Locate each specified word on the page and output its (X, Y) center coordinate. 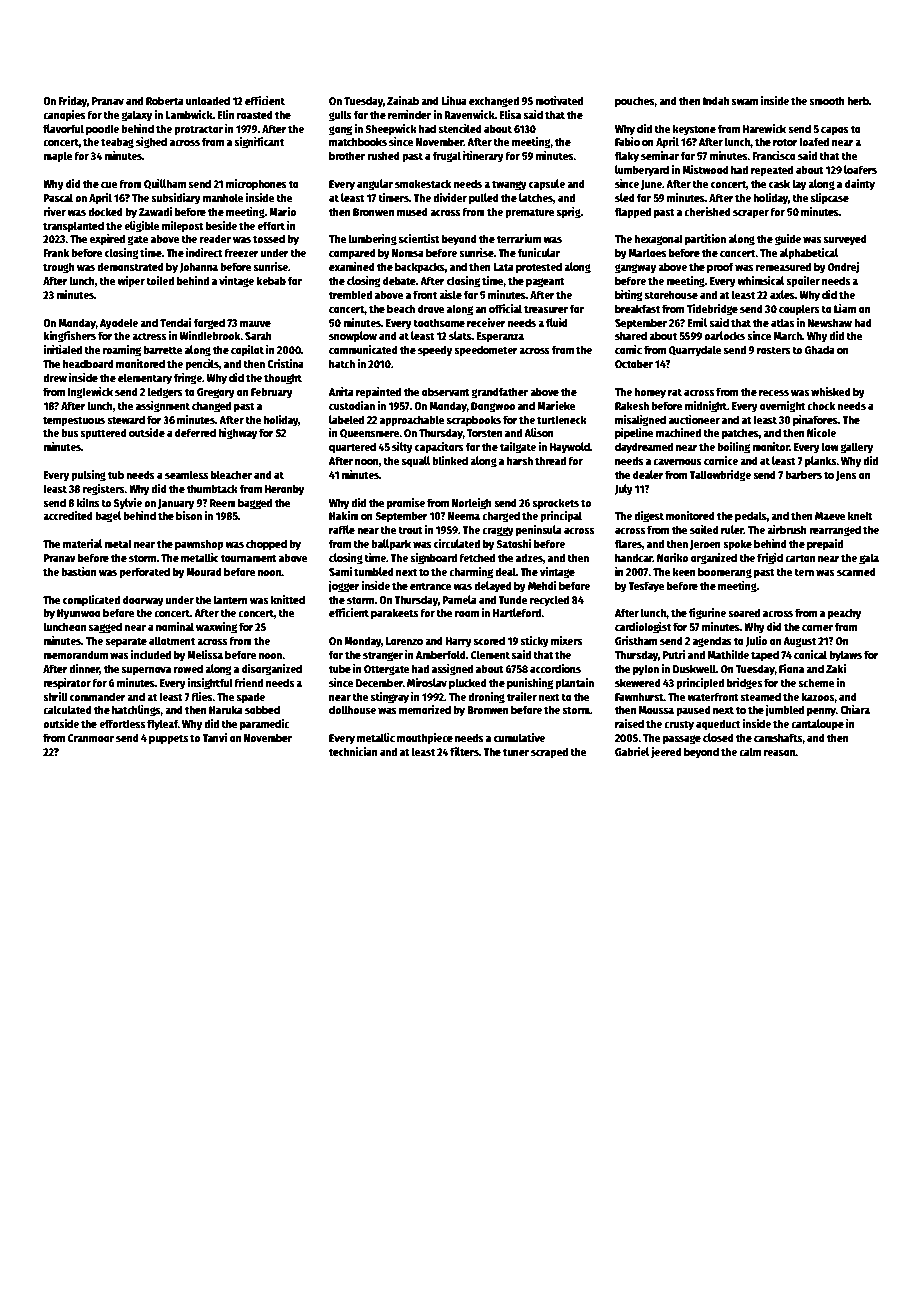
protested (539, 268)
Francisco (774, 155)
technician (353, 751)
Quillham (165, 184)
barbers (803, 474)
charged (501, 517)
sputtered (103, 434)
